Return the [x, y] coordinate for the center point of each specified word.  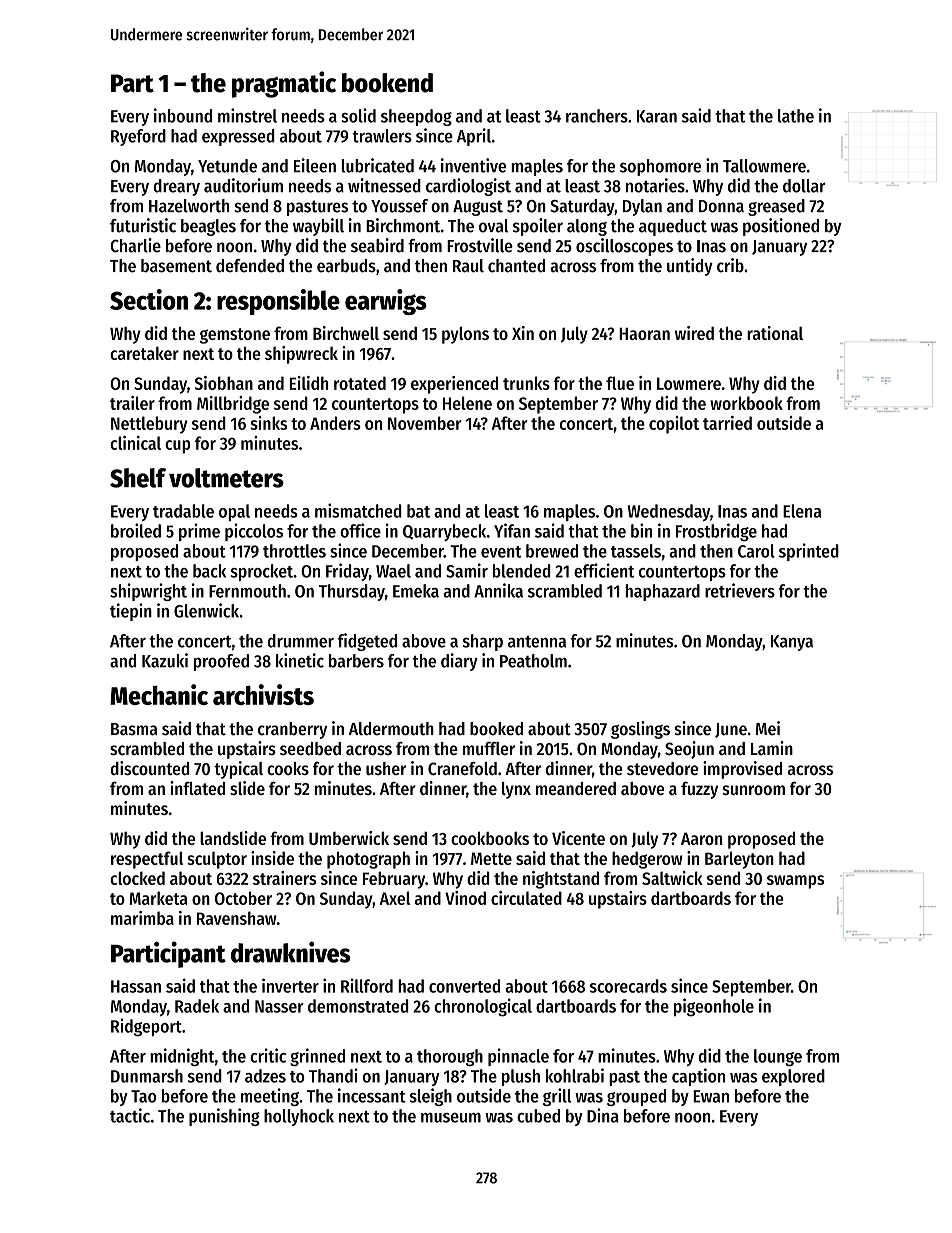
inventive [473, 165]
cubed [538, 1116]
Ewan [711, 1096]
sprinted [809, 552]
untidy [690, 267]
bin [641, 530]
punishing [224, 1117]
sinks [268, 423]
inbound [183, 115]
